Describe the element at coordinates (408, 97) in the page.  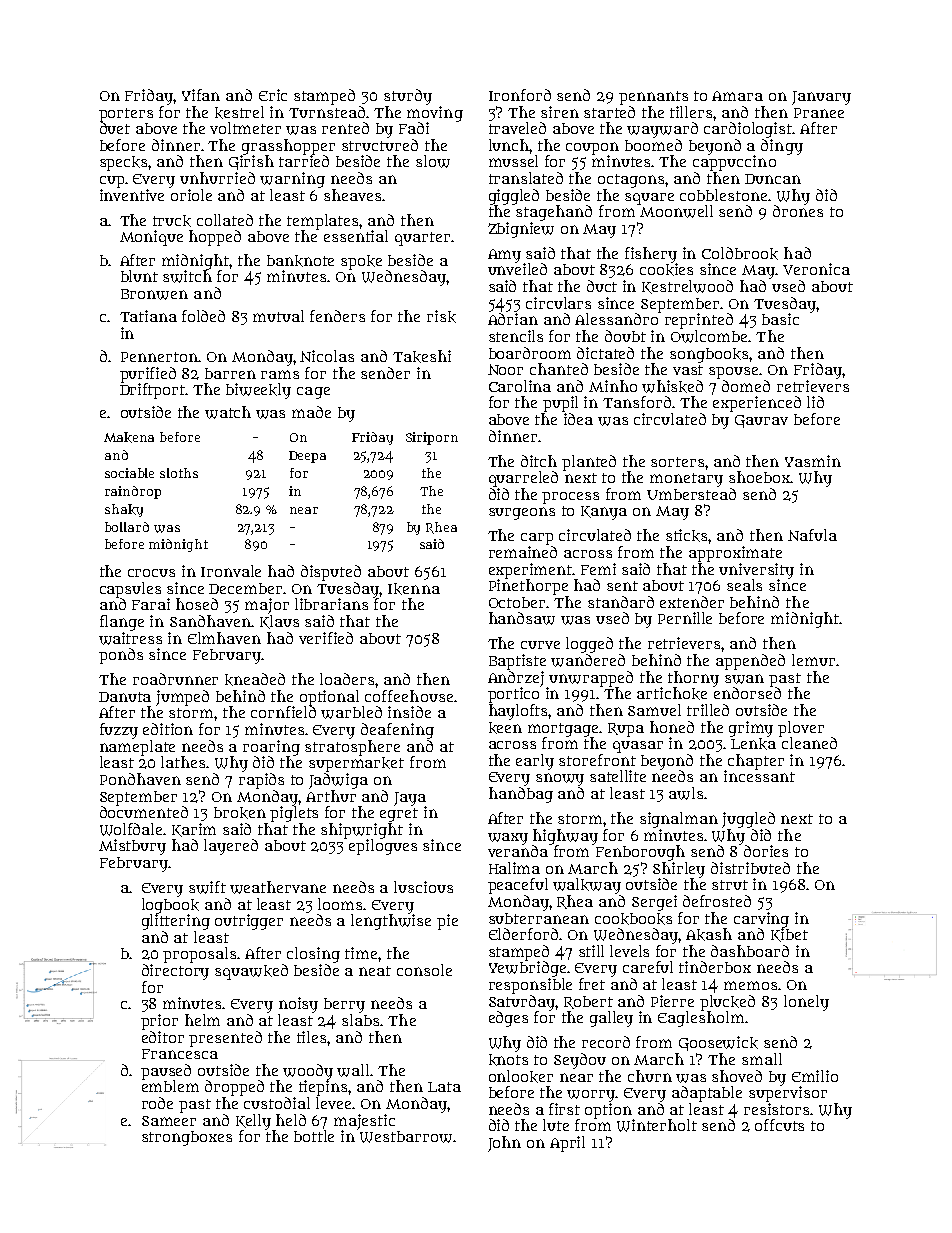
I see `sturdy` at that location.
